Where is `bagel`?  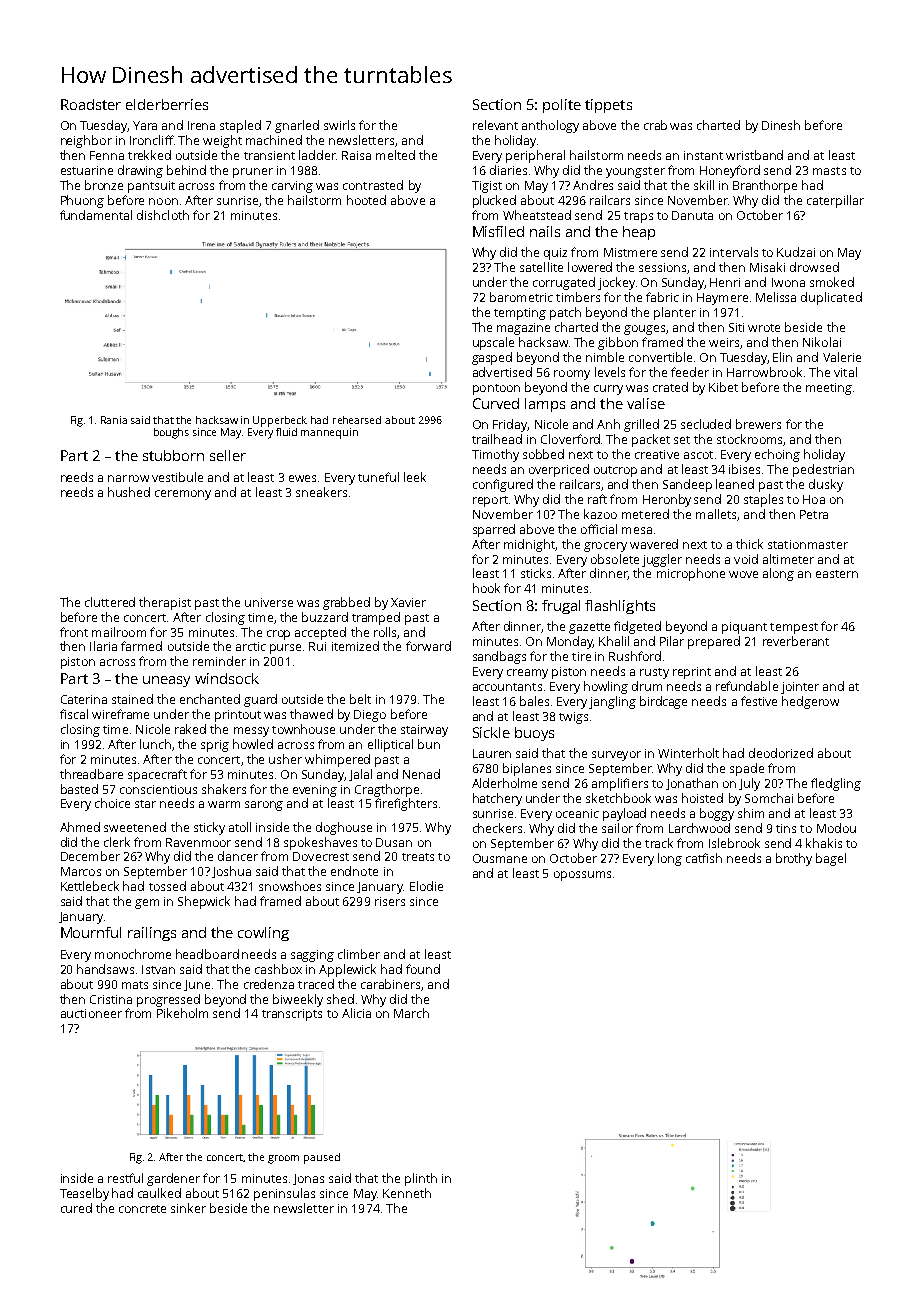
bagel is located at coordinates (831, 859).
